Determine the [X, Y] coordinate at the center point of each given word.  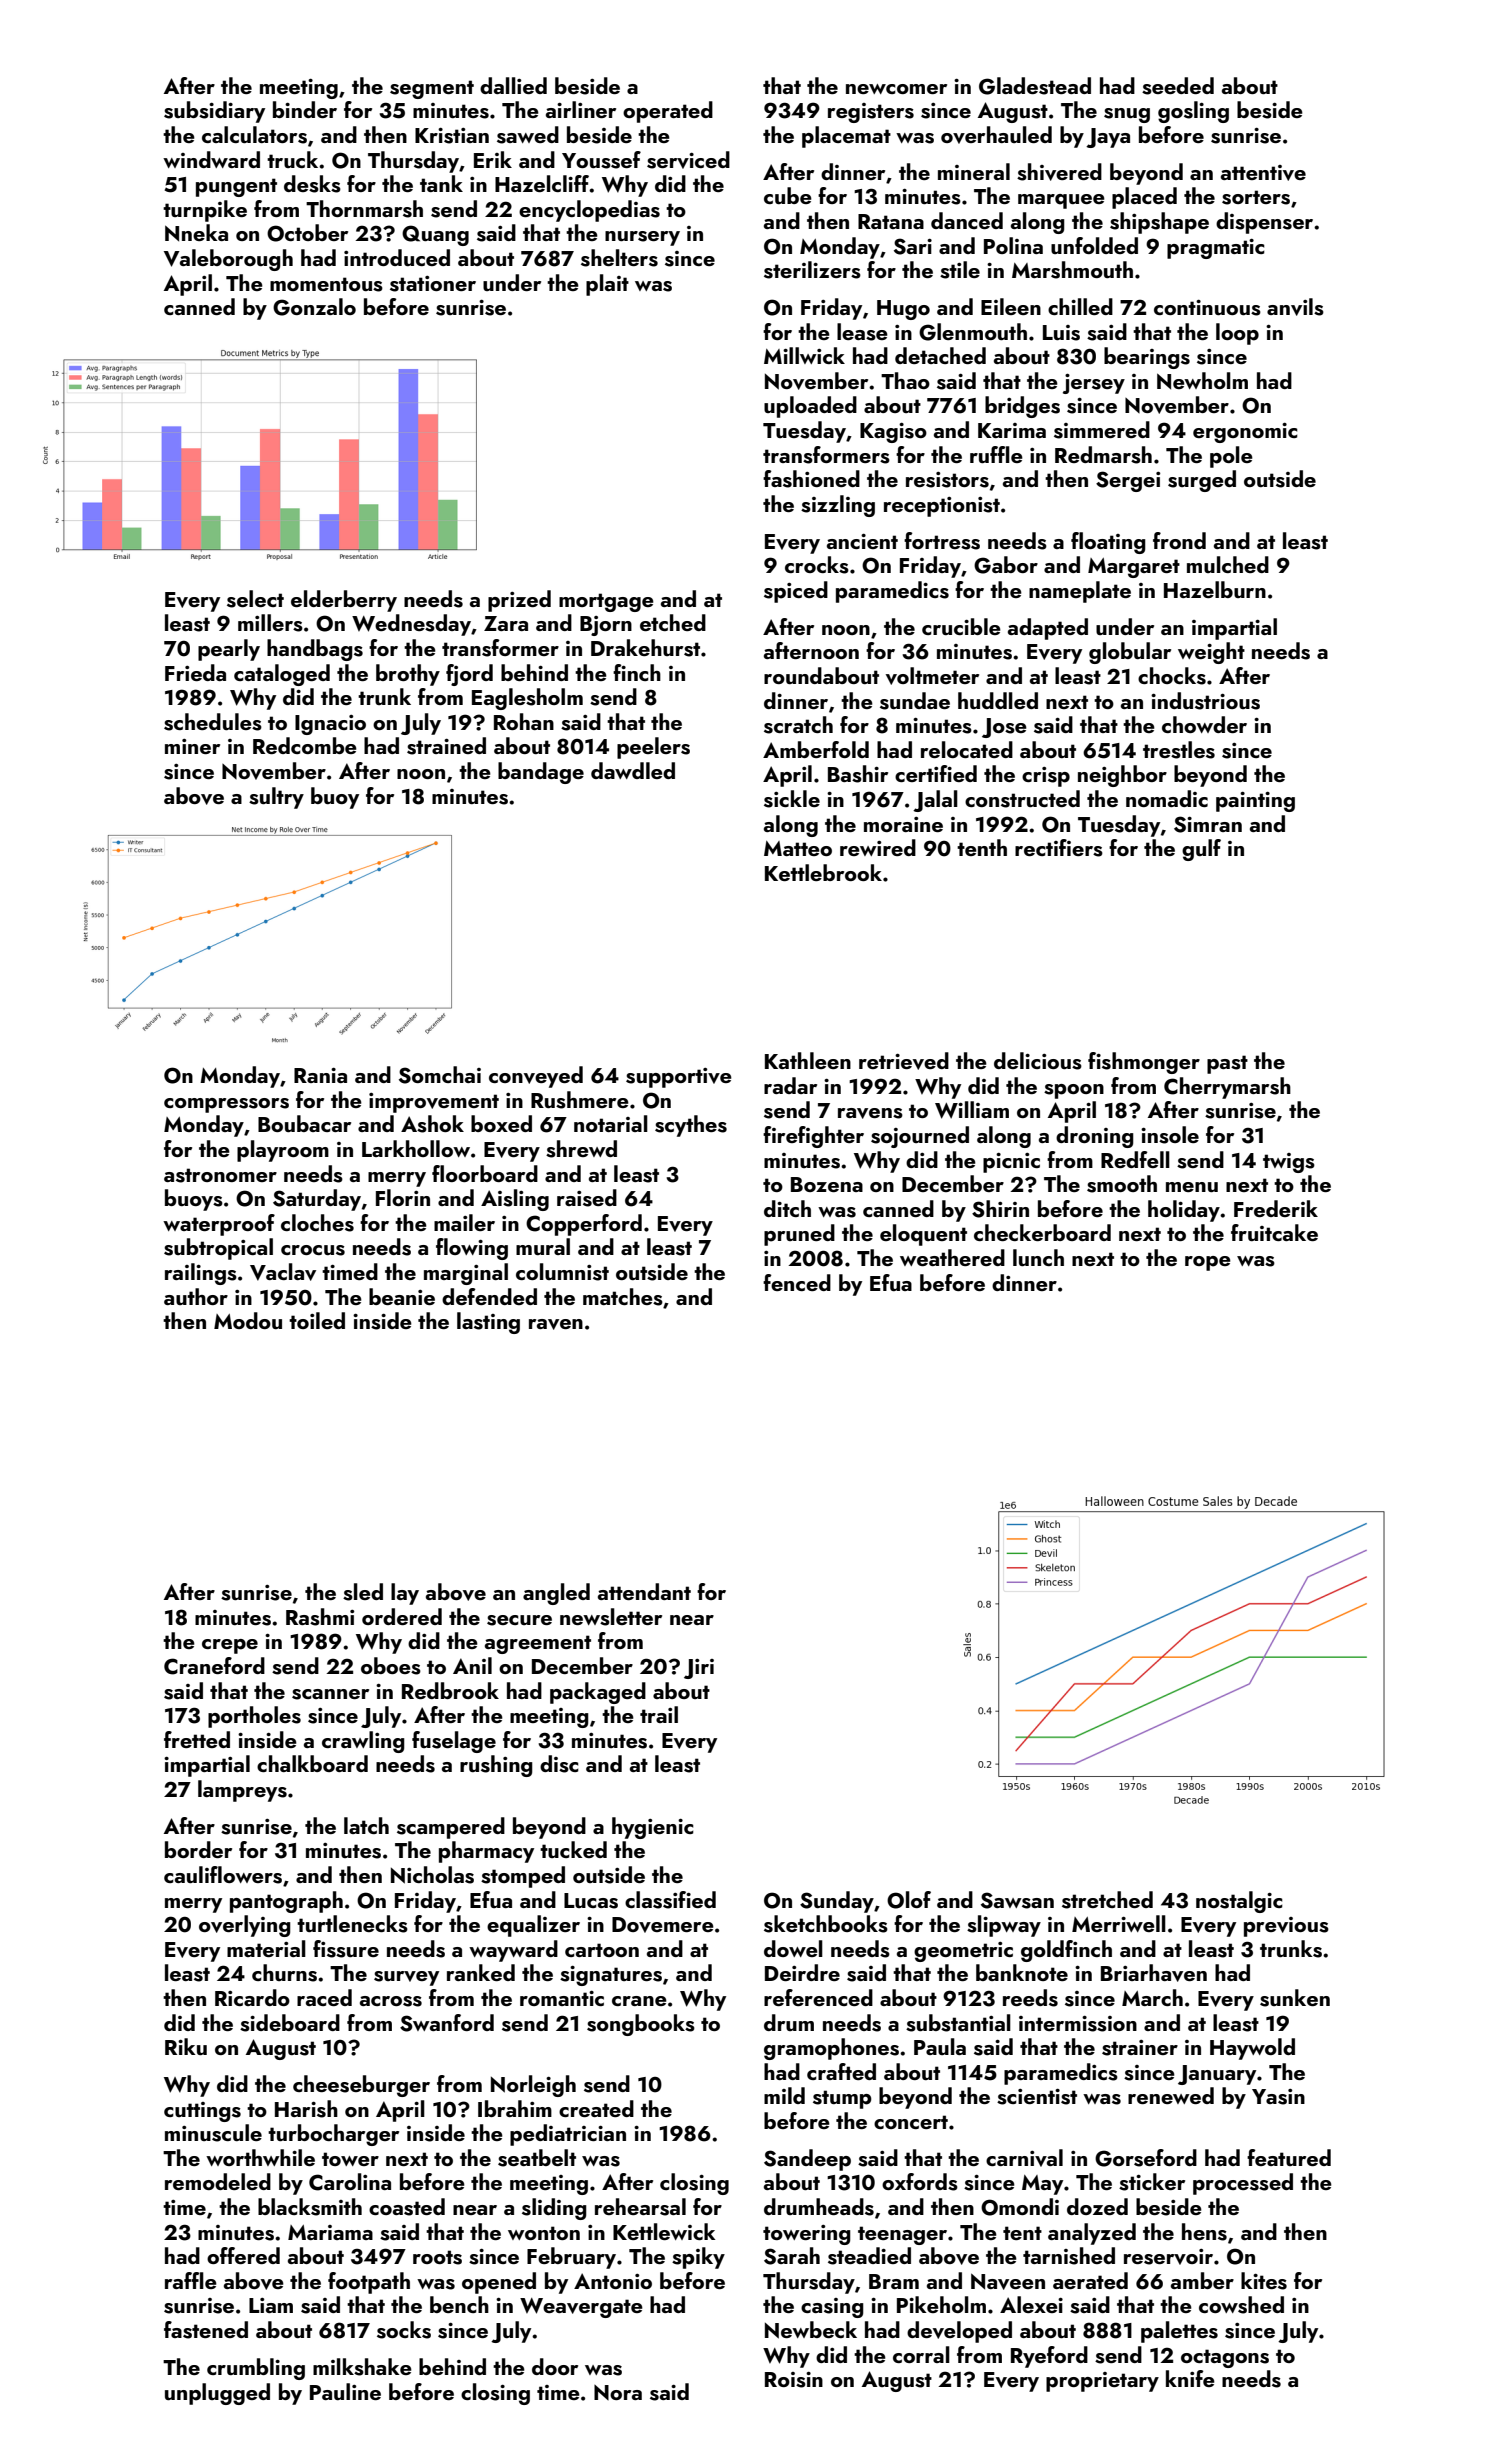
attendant [644, 1591]
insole [1170, 1135]
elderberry [344, 601]
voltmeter [932, 676]
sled [363, 1592]
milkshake [362, 2367]
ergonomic [1245, 433]
